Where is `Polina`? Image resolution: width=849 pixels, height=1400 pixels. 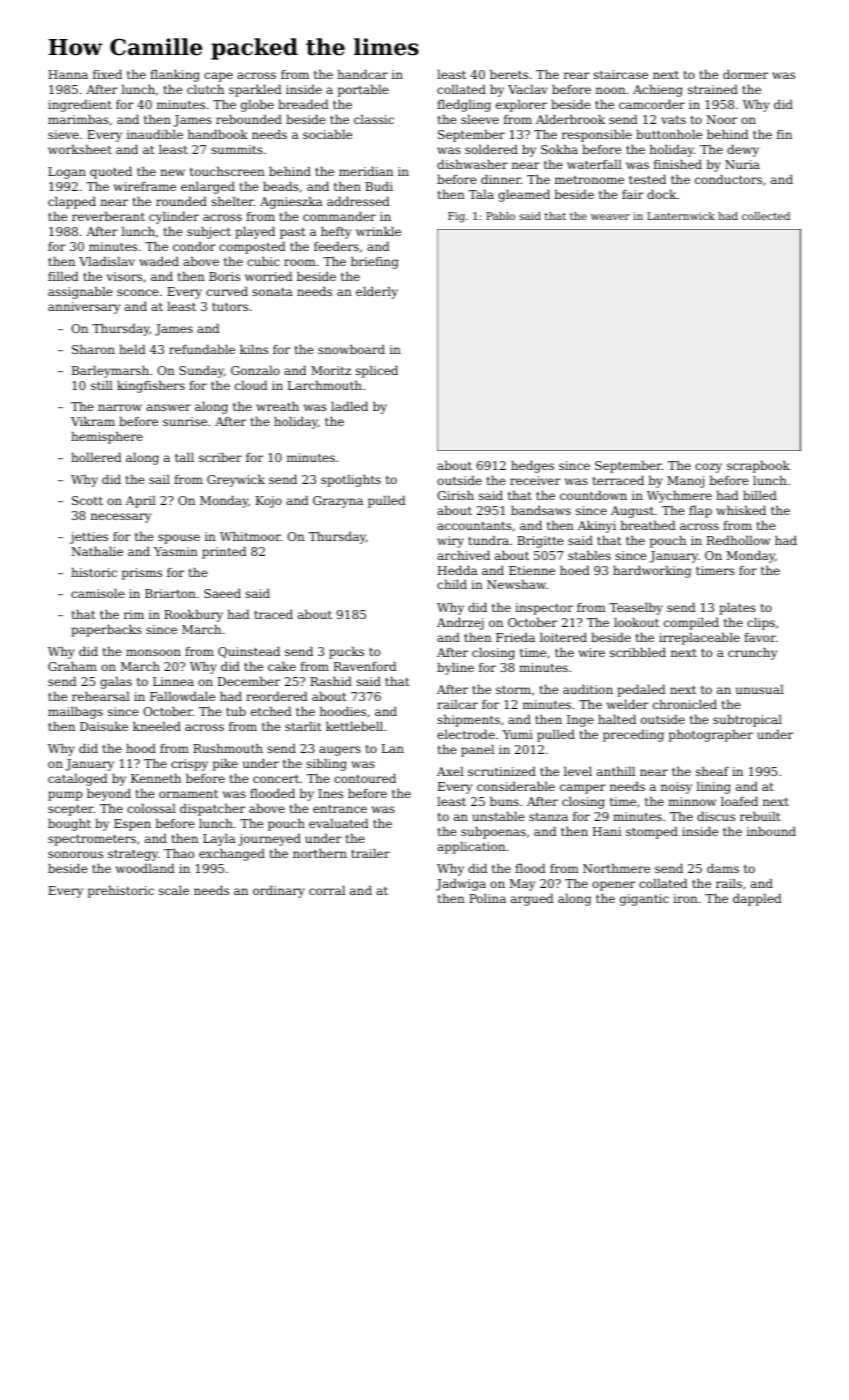 Polina is located at coordinates (487, 898).
